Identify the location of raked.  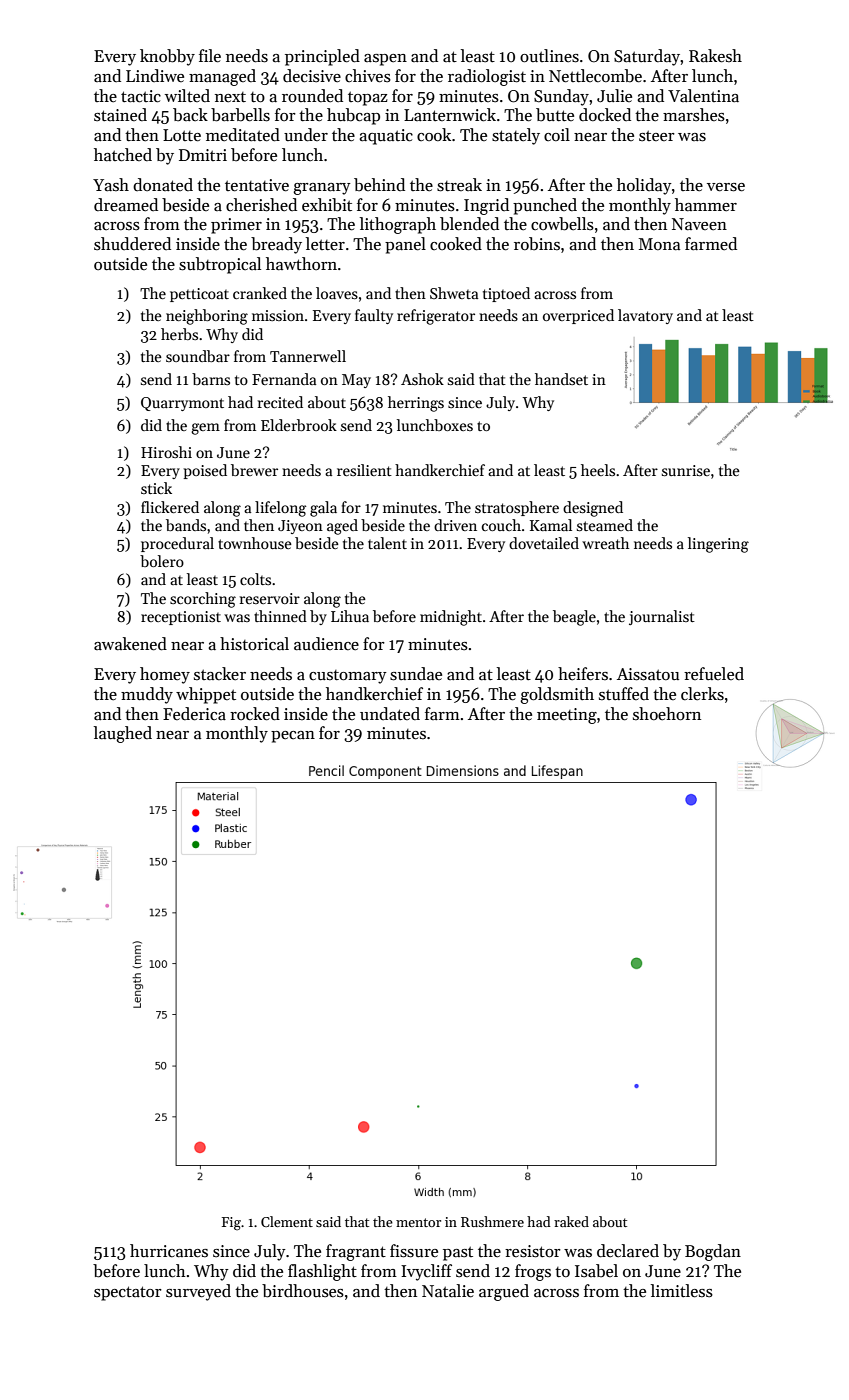
(571, 1221).
